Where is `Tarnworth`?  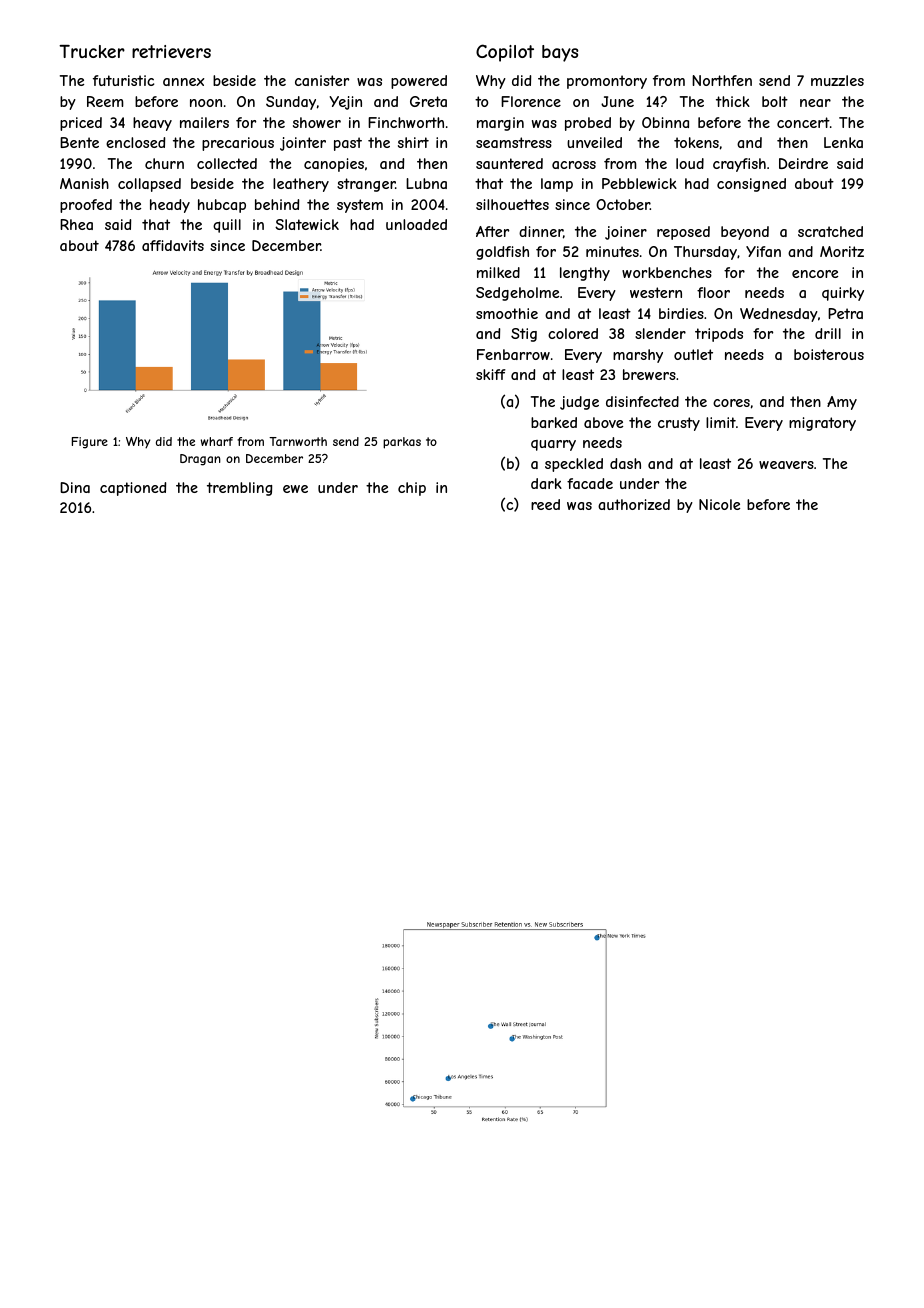
Tarnworth is located at coordinates (298, 441).
